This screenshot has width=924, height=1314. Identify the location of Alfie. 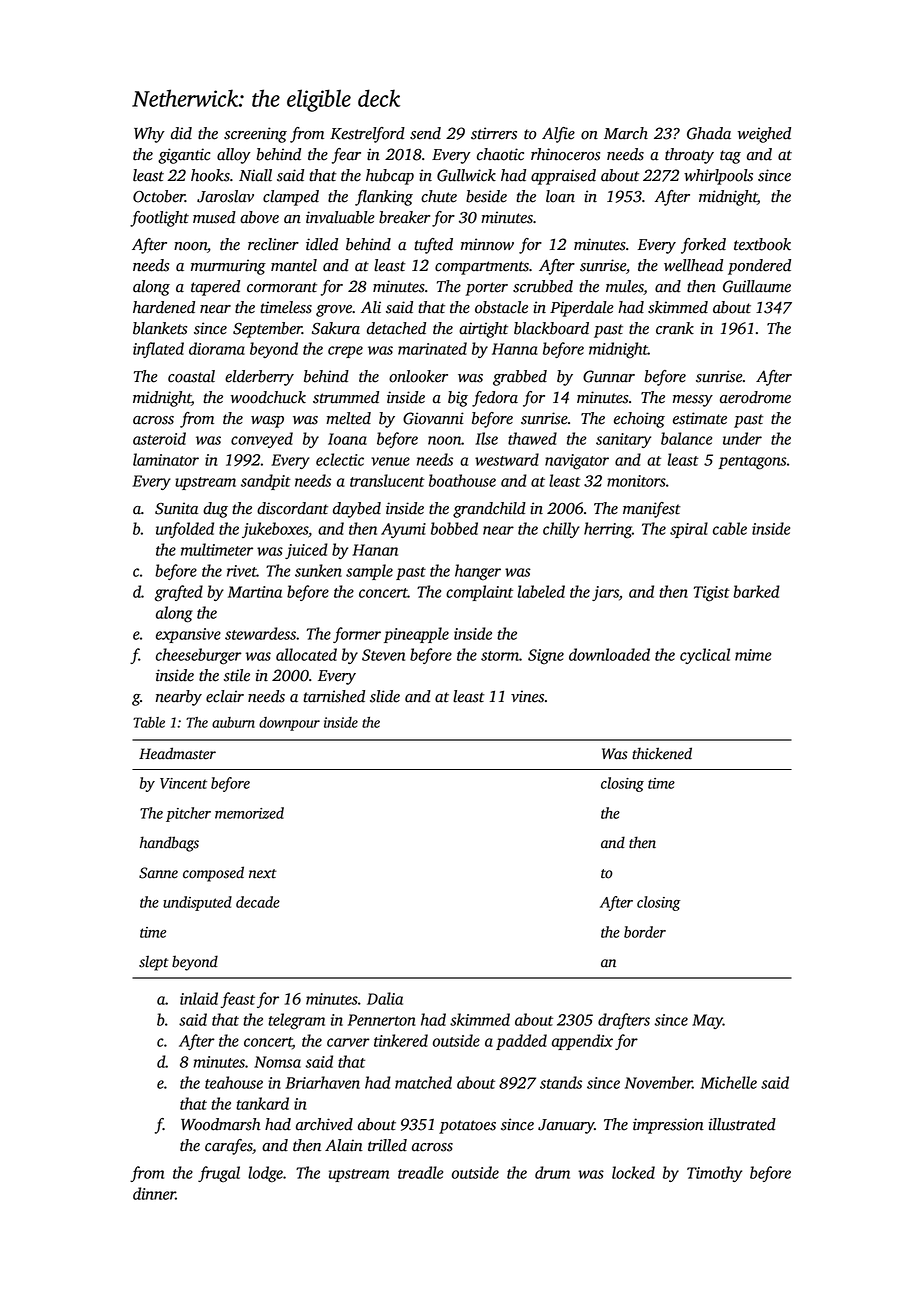
(558, 135).
